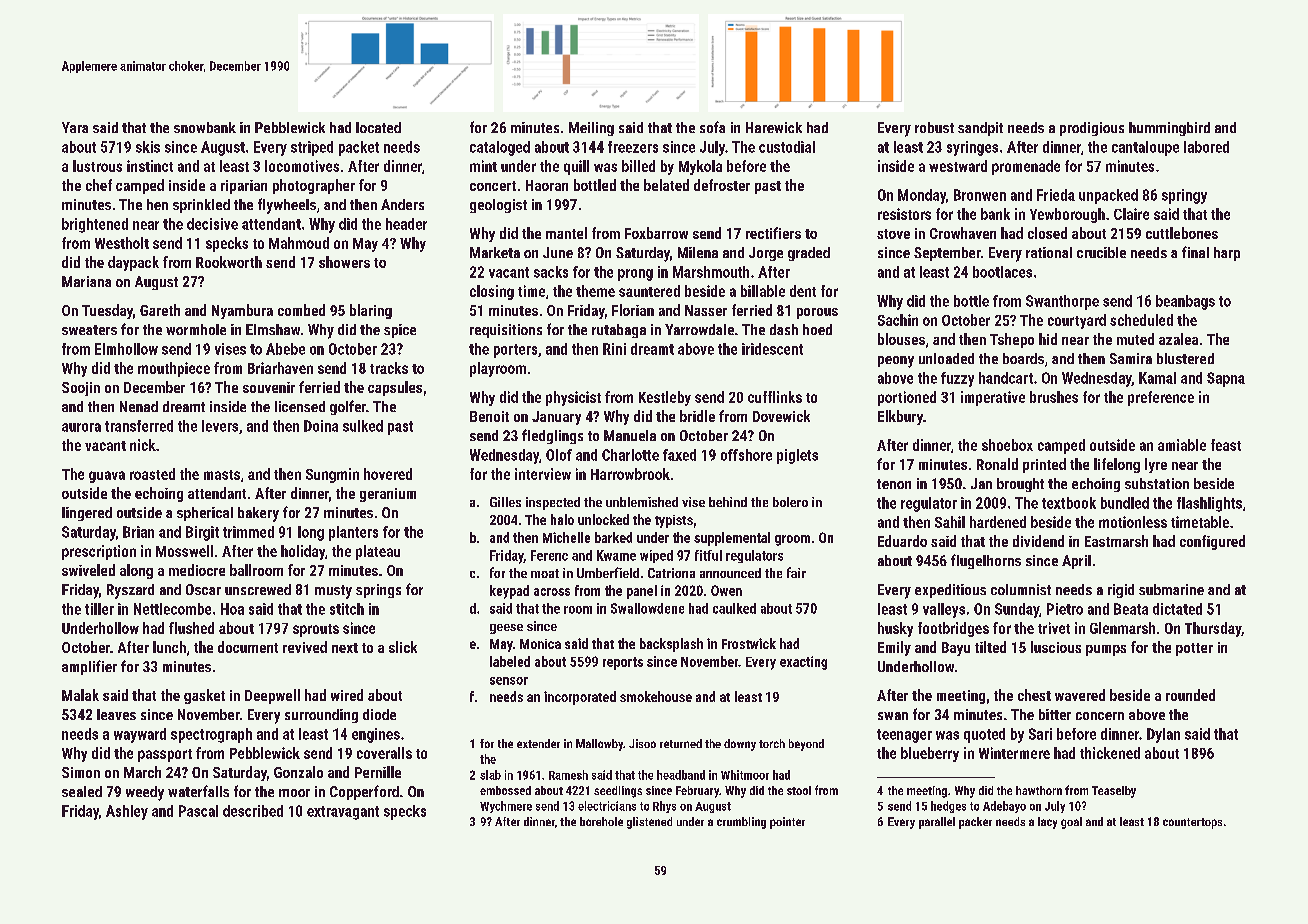 The height and width of the screenshot is (924, 1308). I want to click on levers, so click(220, 426).
